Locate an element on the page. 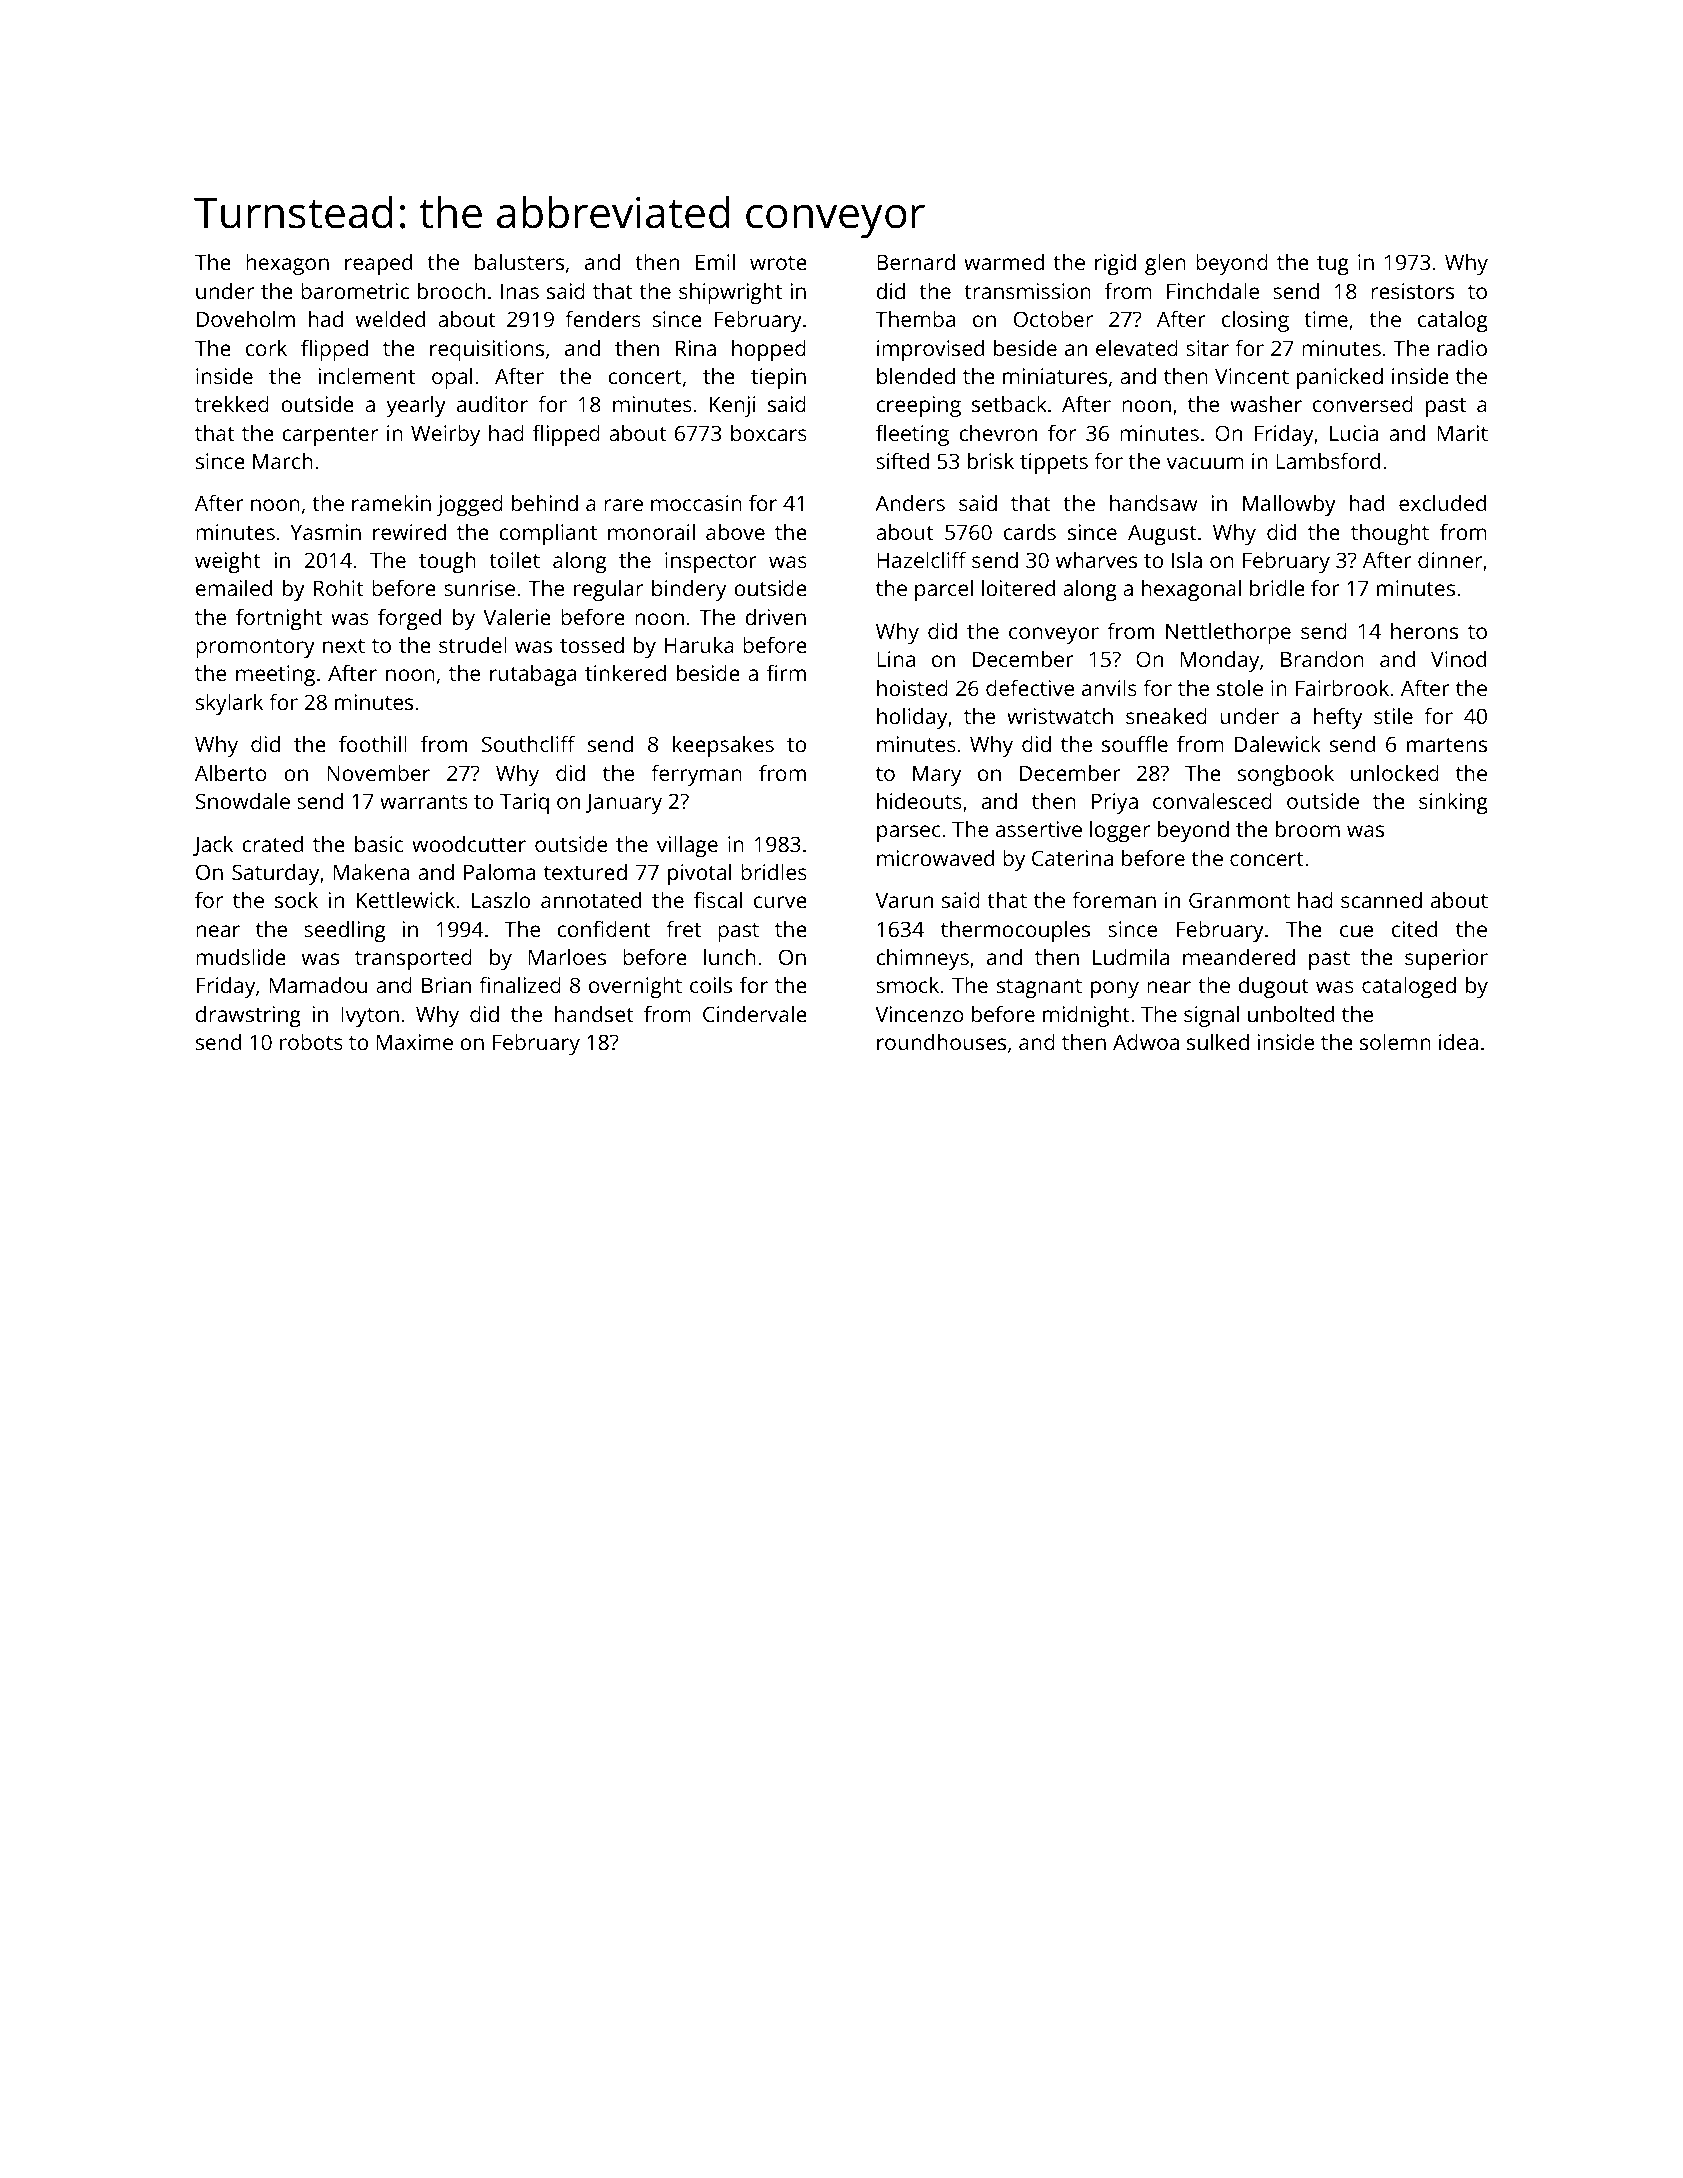  tiepin is located at coordinates (778, 378).
